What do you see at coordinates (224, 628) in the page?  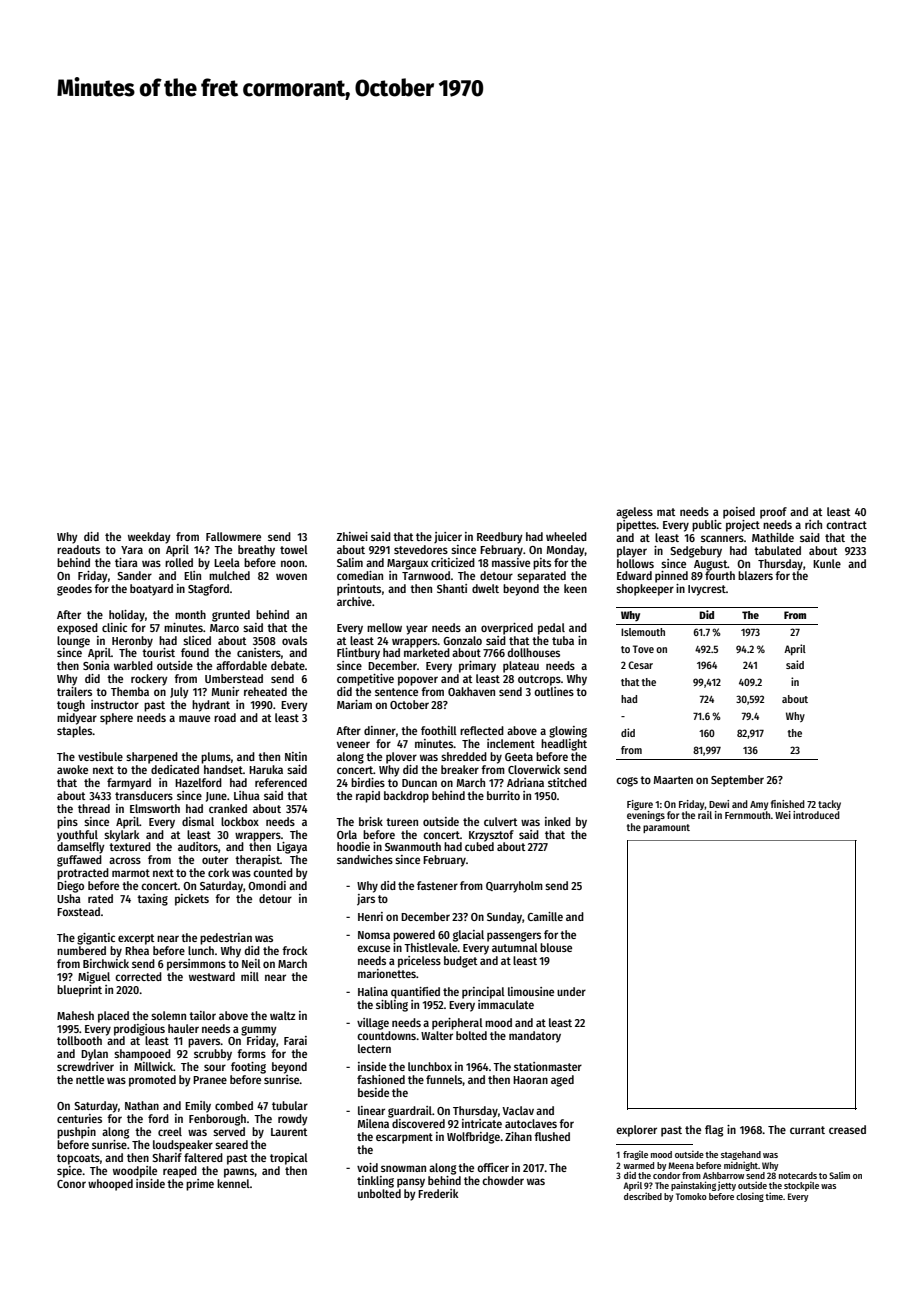 I see `Marco` at bounding box center [224, 628].
